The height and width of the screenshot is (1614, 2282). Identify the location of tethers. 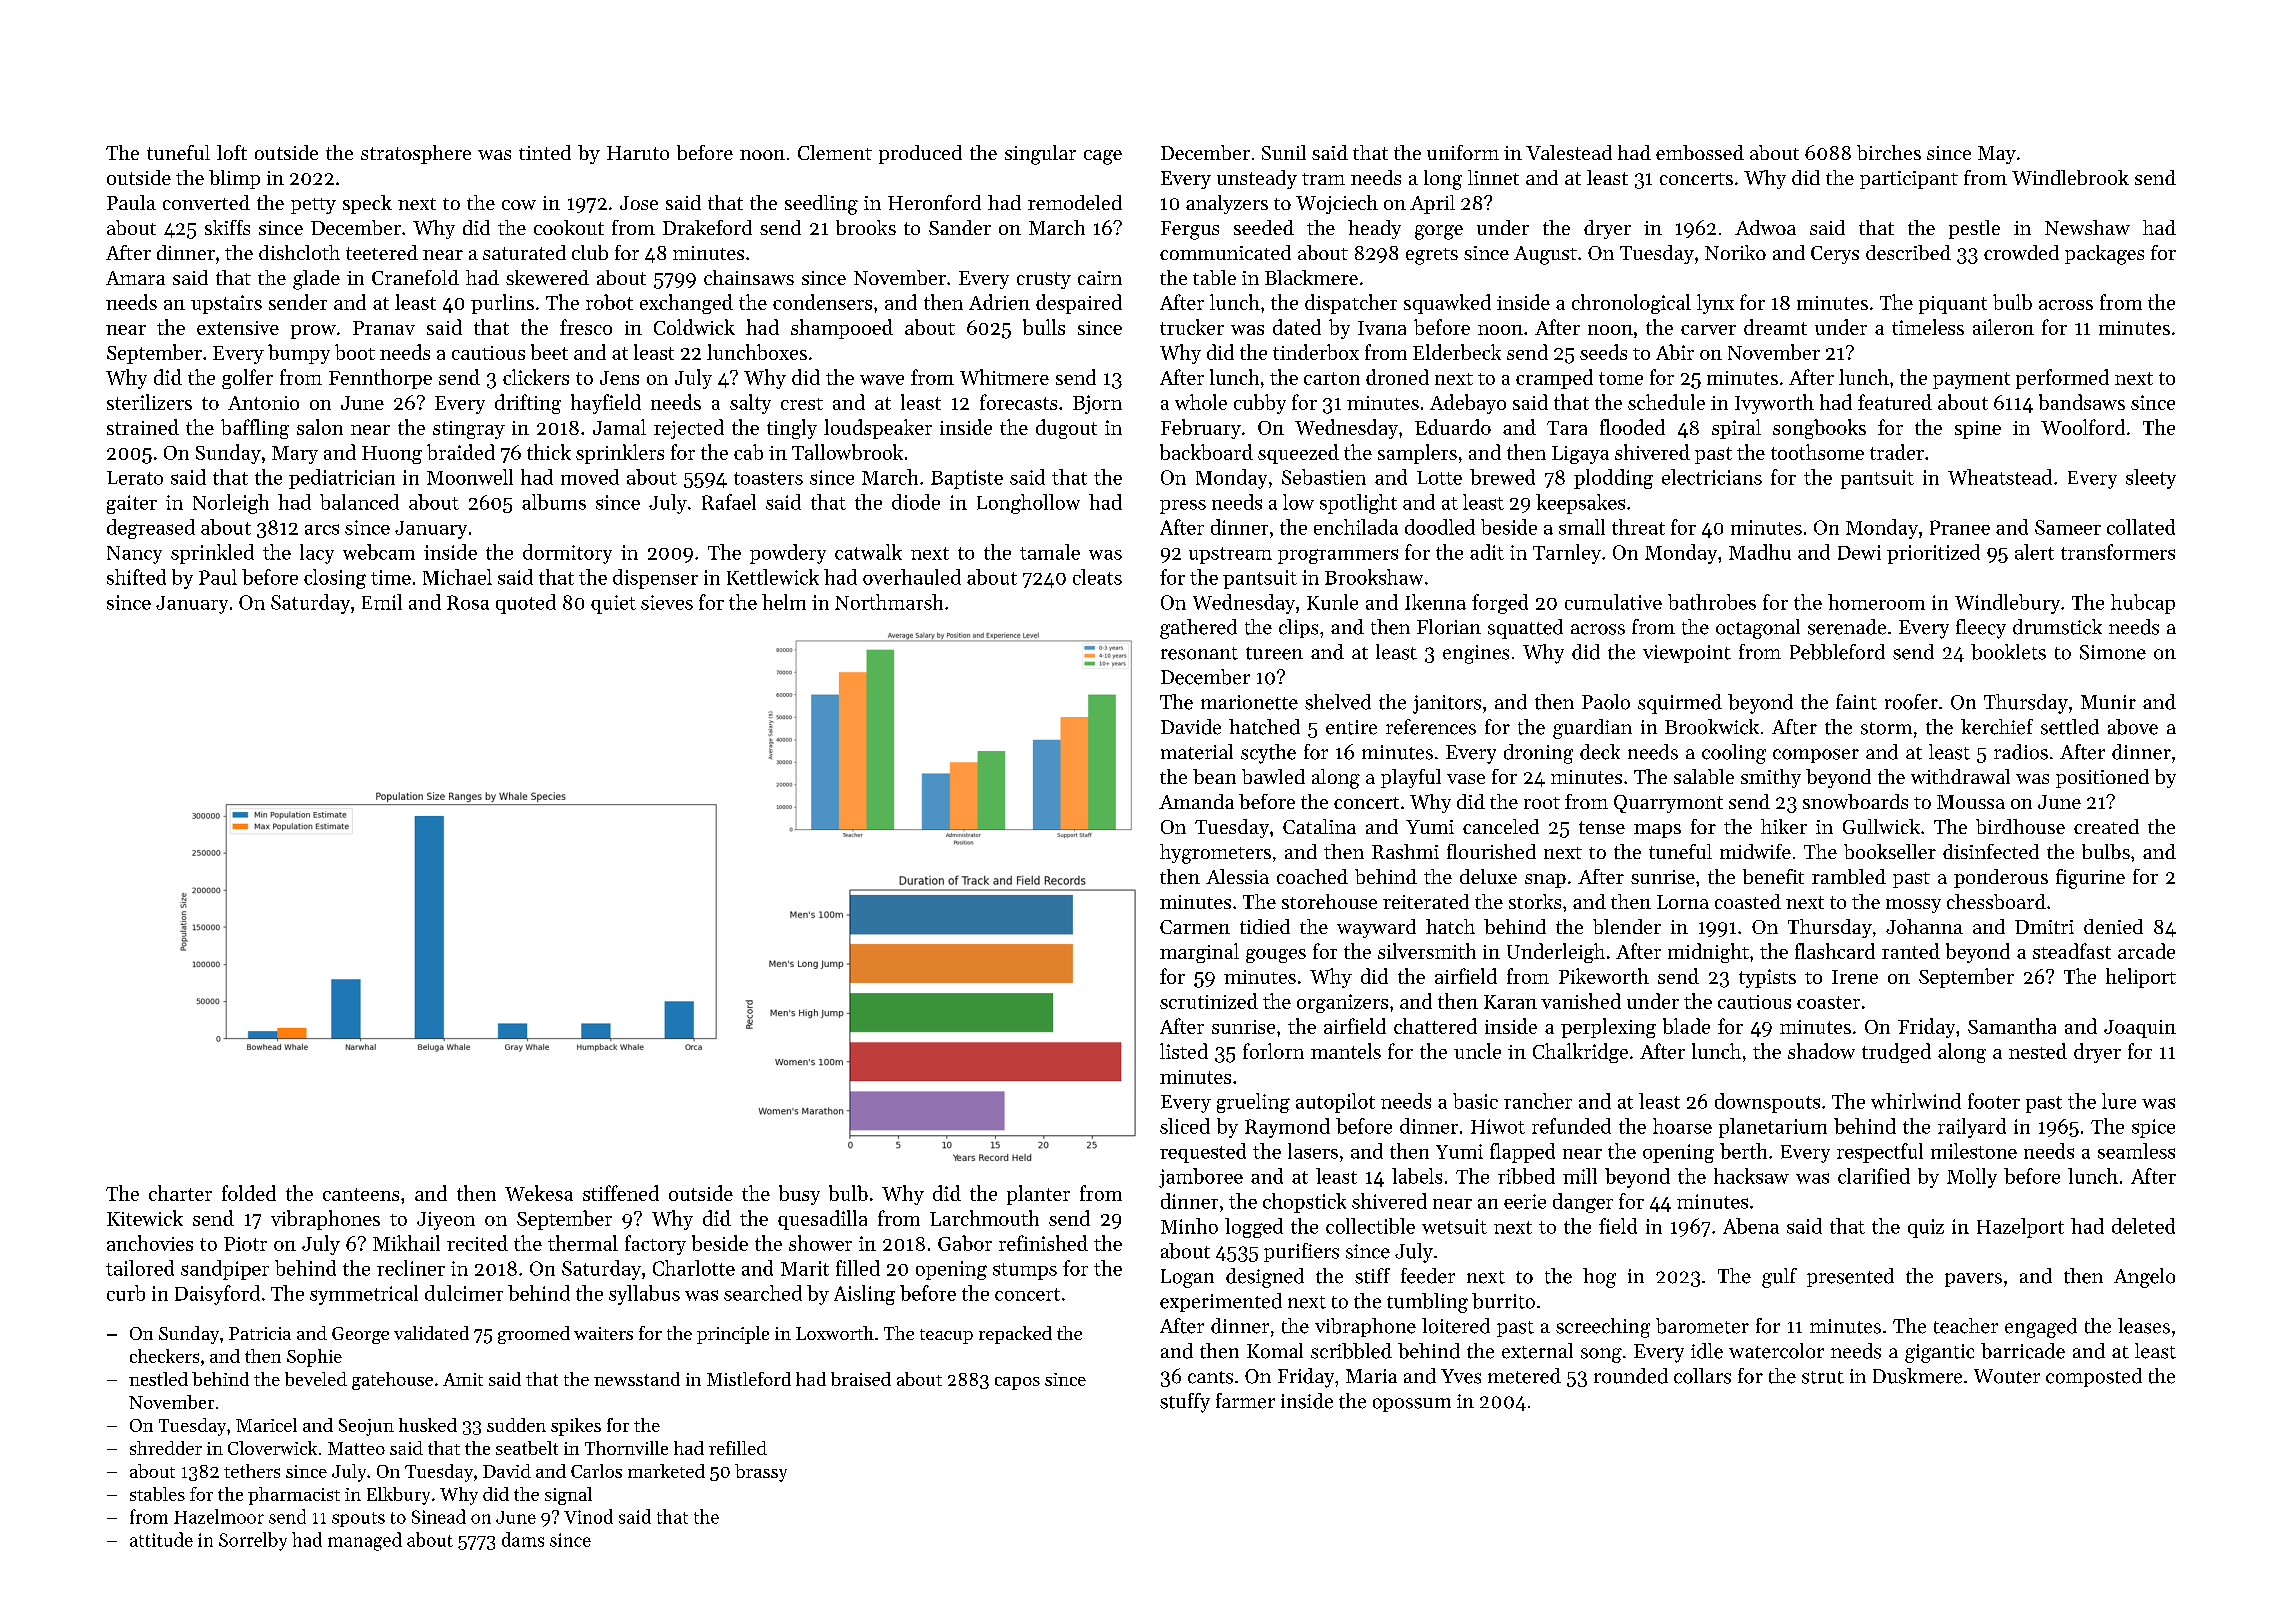
(252, 1471).
